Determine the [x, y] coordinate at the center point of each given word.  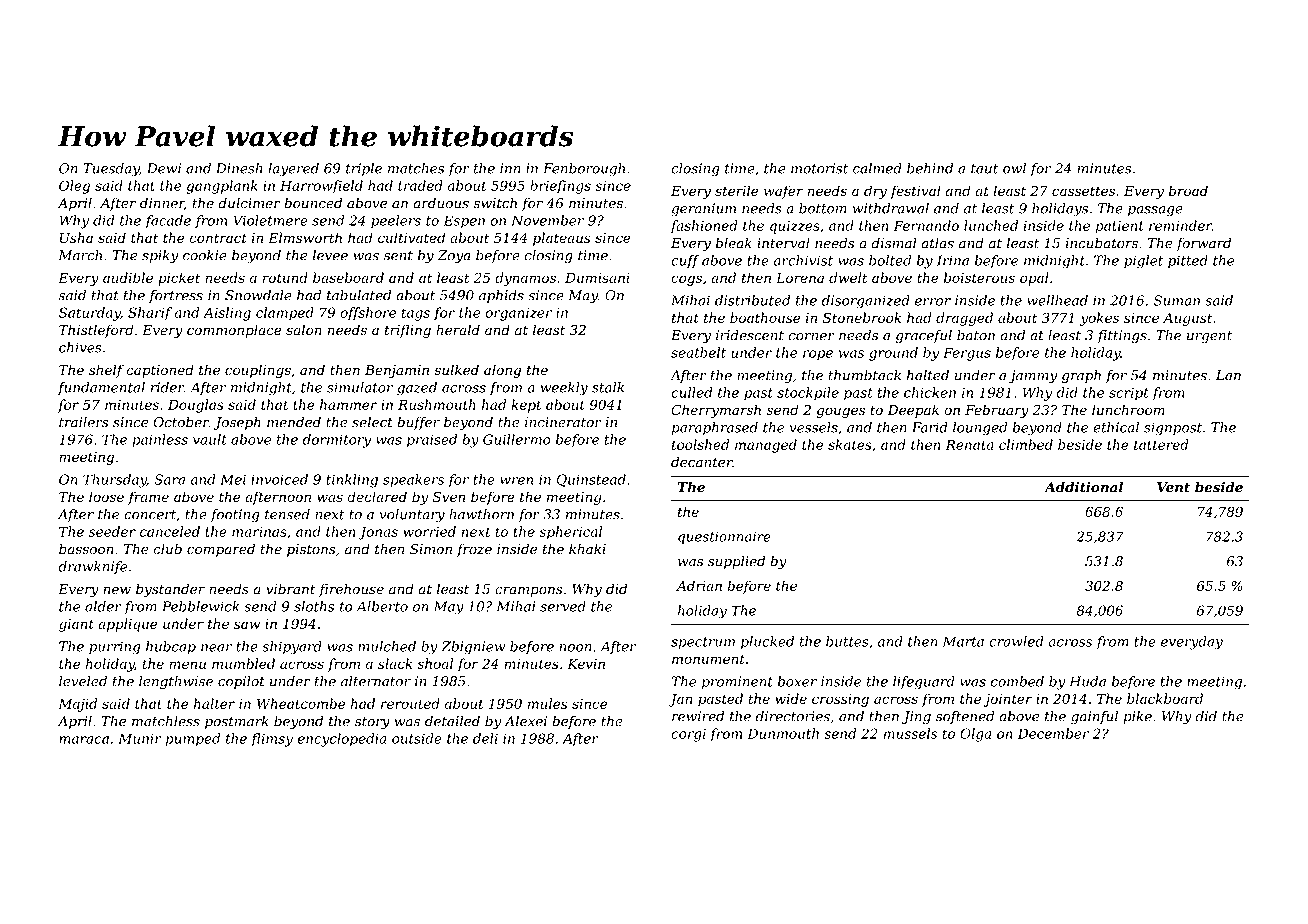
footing [235, 516]
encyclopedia [342, 740]
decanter [702, 462]
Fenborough [584, 170]
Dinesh [239, 168]
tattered [1161, 444]
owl [1014, 168]
